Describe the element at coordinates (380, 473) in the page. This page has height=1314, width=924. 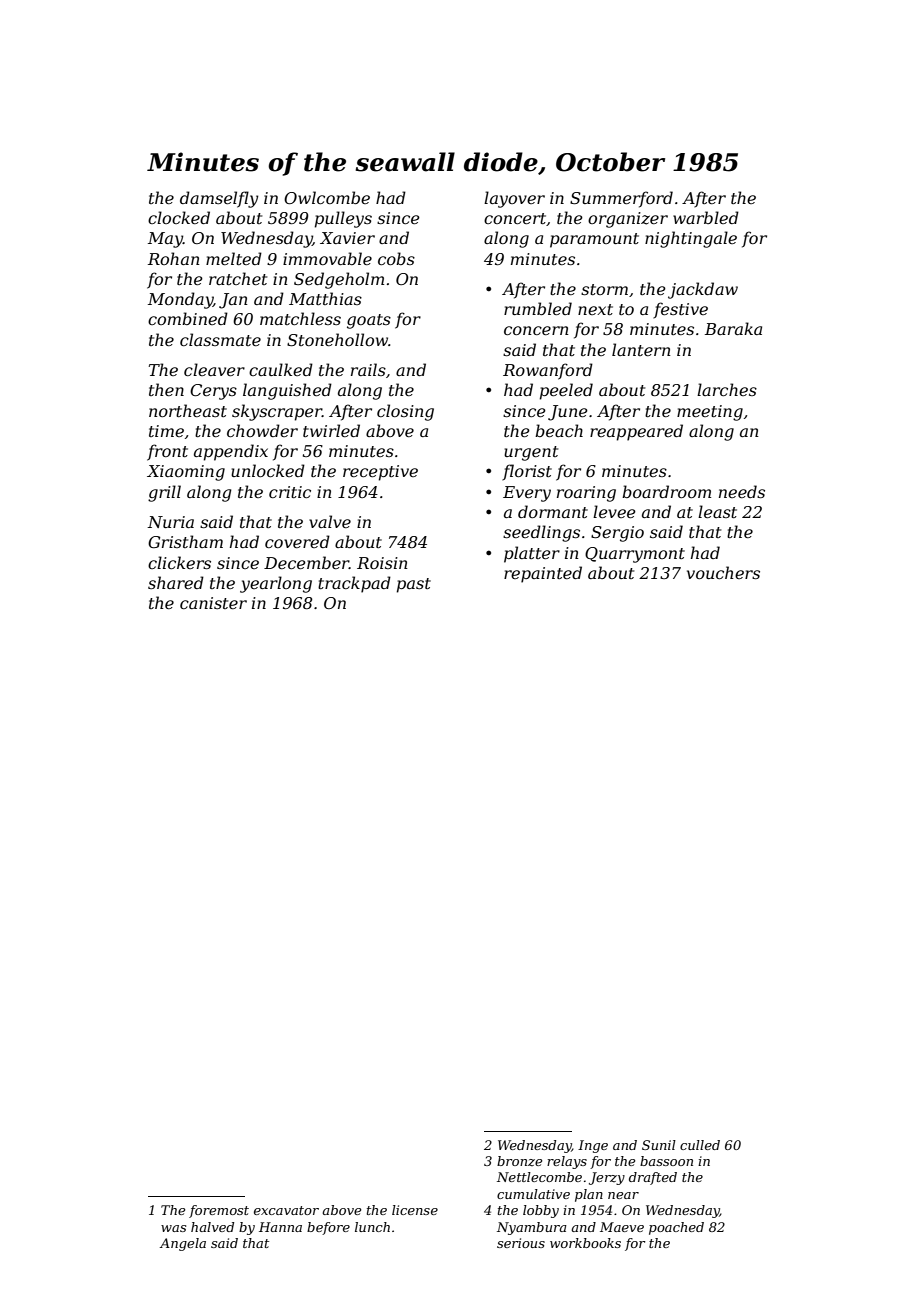
I see `receptive` at that location.
